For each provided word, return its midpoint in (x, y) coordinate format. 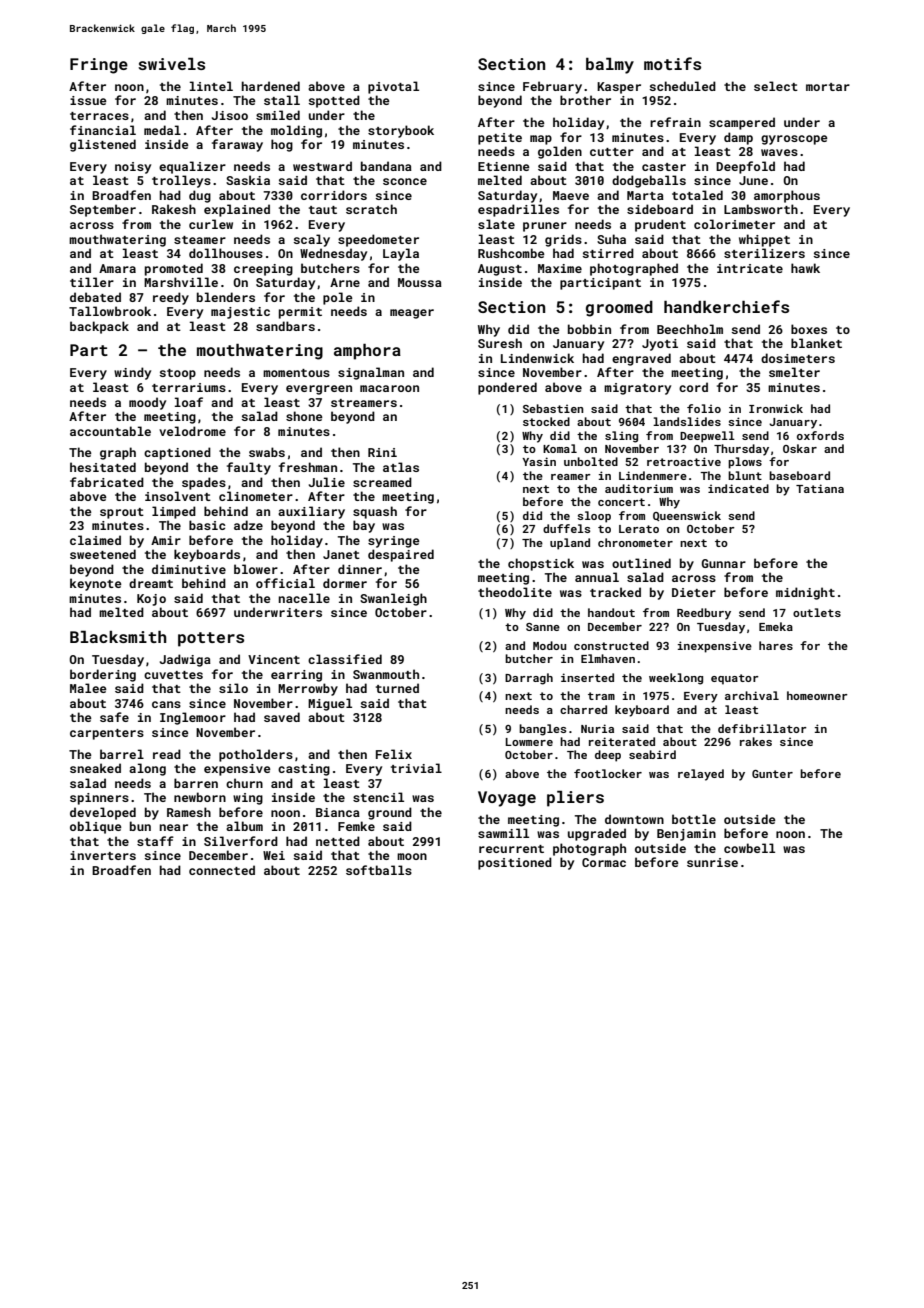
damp (738, 138)
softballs (379, 870)
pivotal (393, 87)
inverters (103, 855)
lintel (211, 86)
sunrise (712, 862)
